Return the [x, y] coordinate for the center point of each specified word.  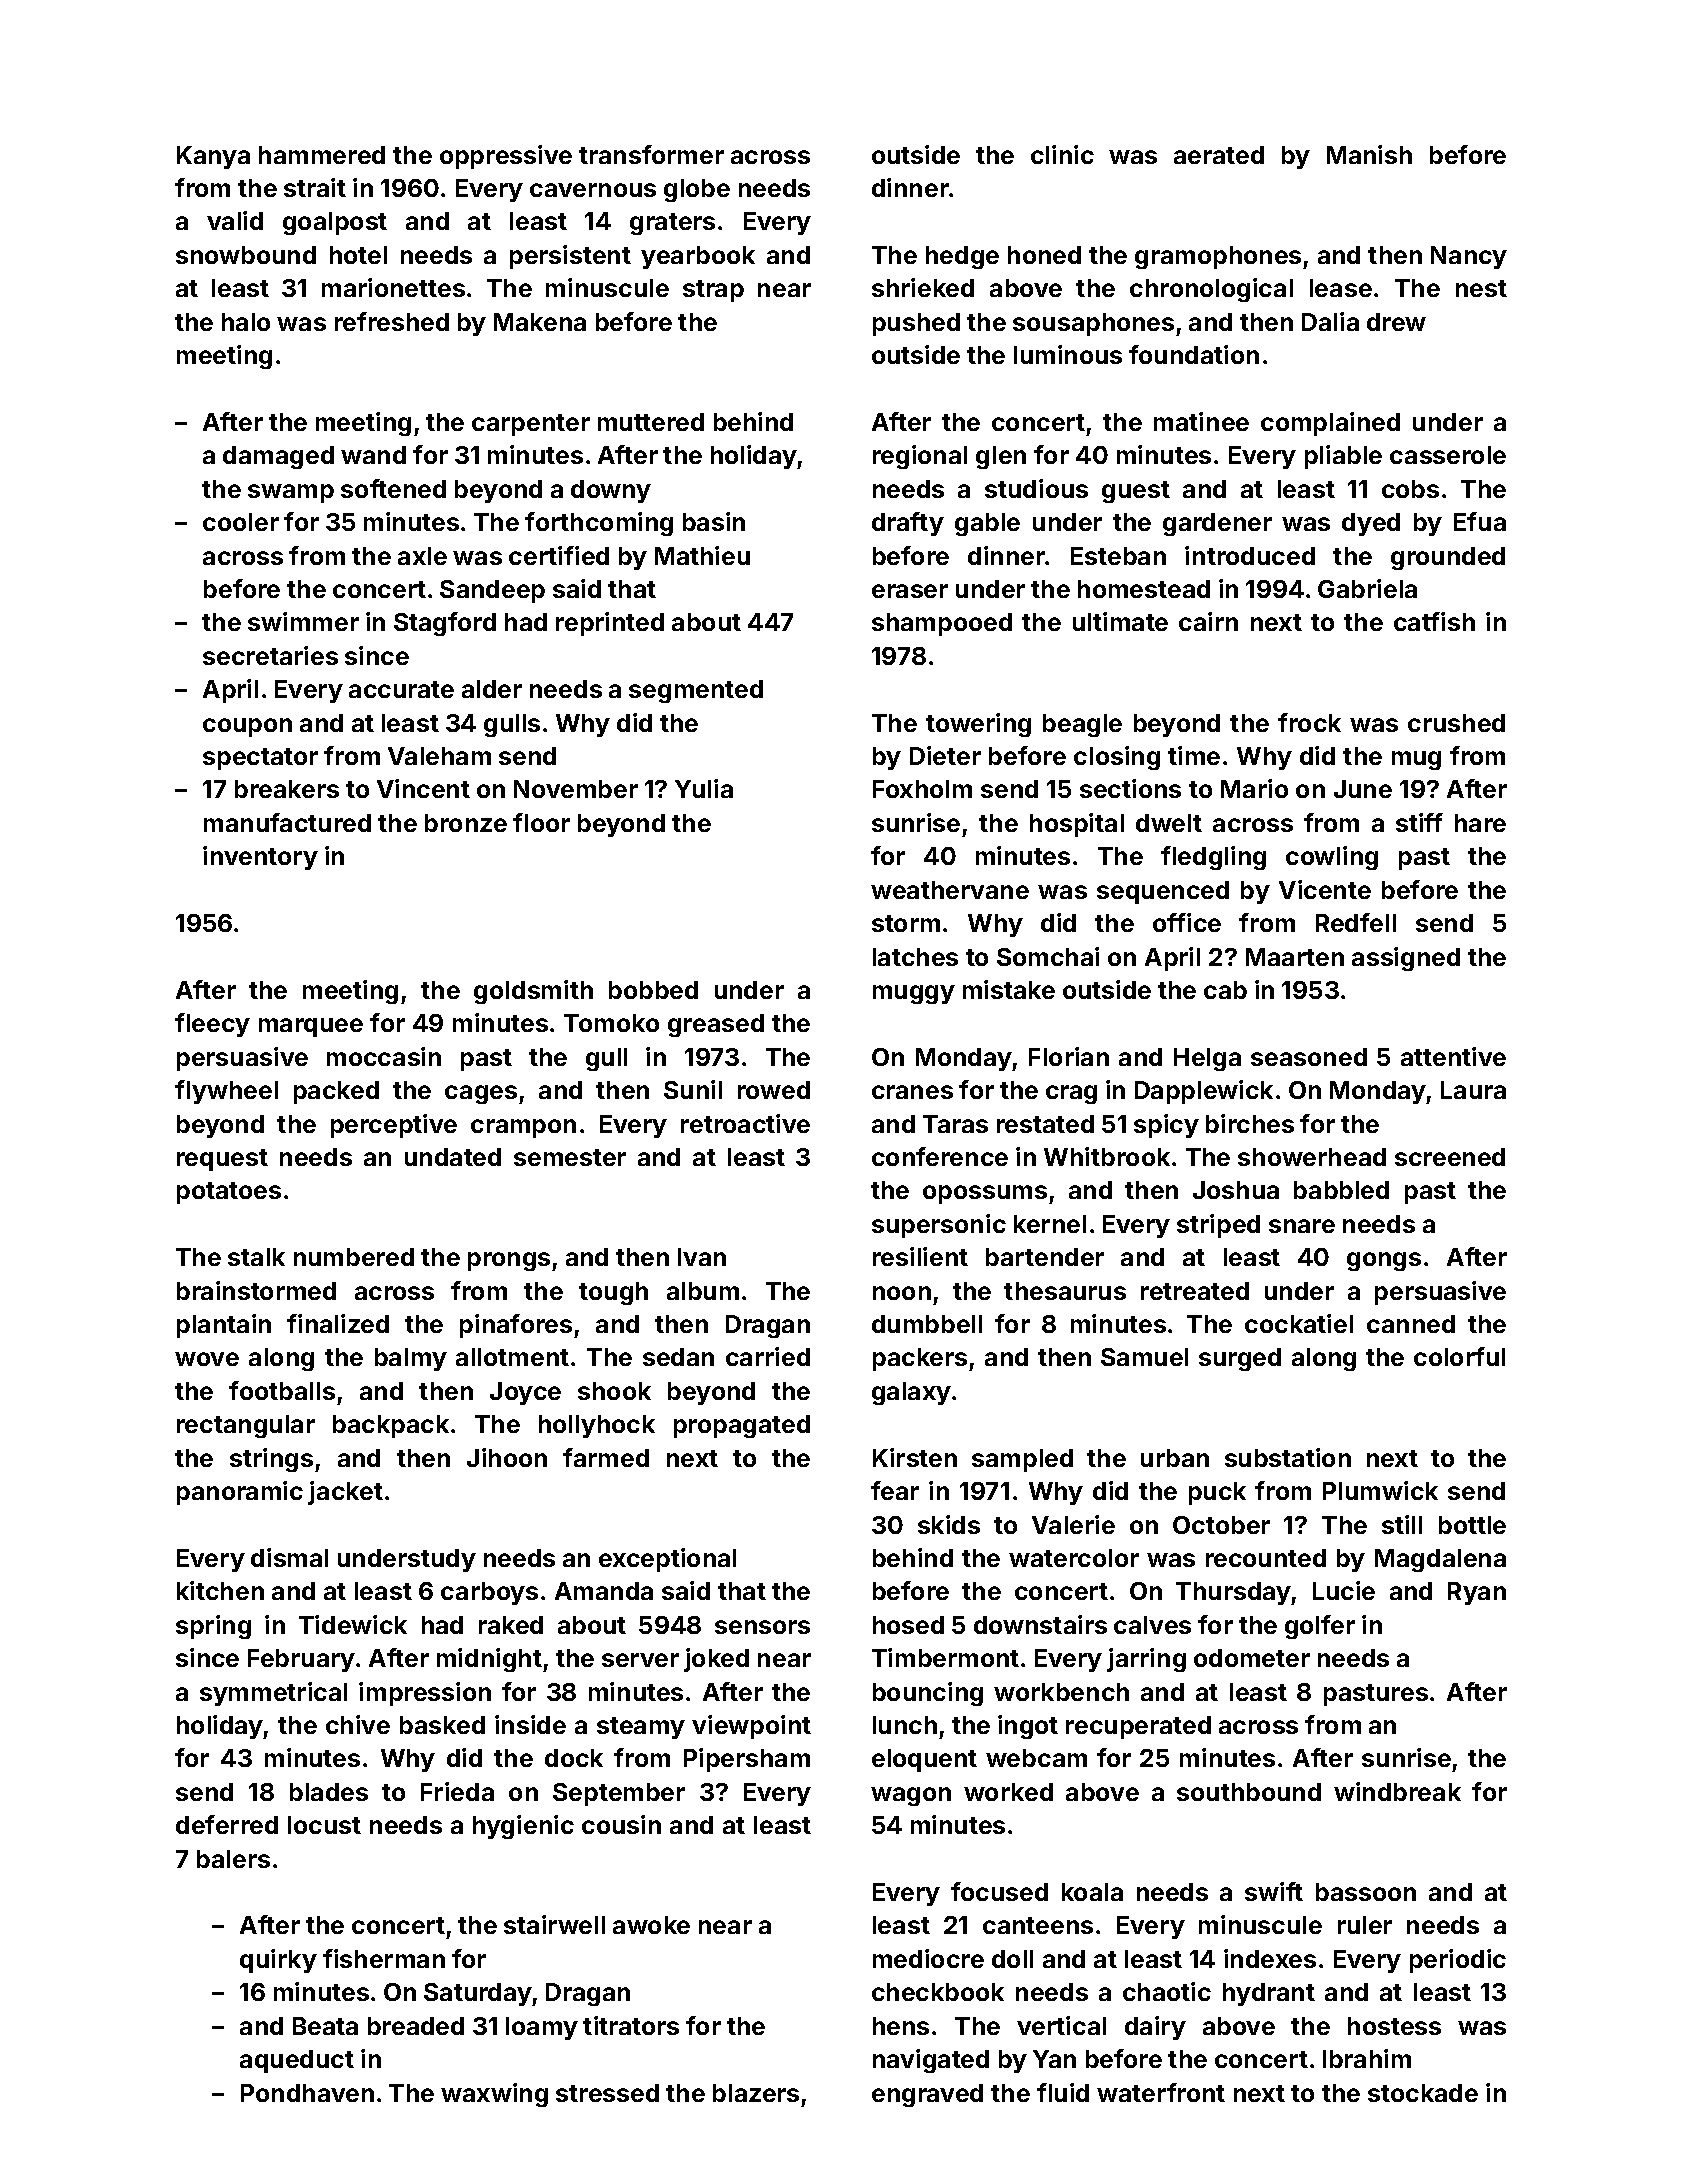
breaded [416, 2026]
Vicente [1325, 889]
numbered [354, 1257]
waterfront [1161, 2092]
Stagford [445, 624]
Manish [1369, 154]
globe [697, 190]
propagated [742, 1426]
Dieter [945, 755]
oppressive [506, 157]
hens [901, 2026]
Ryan [1477, 1593]
